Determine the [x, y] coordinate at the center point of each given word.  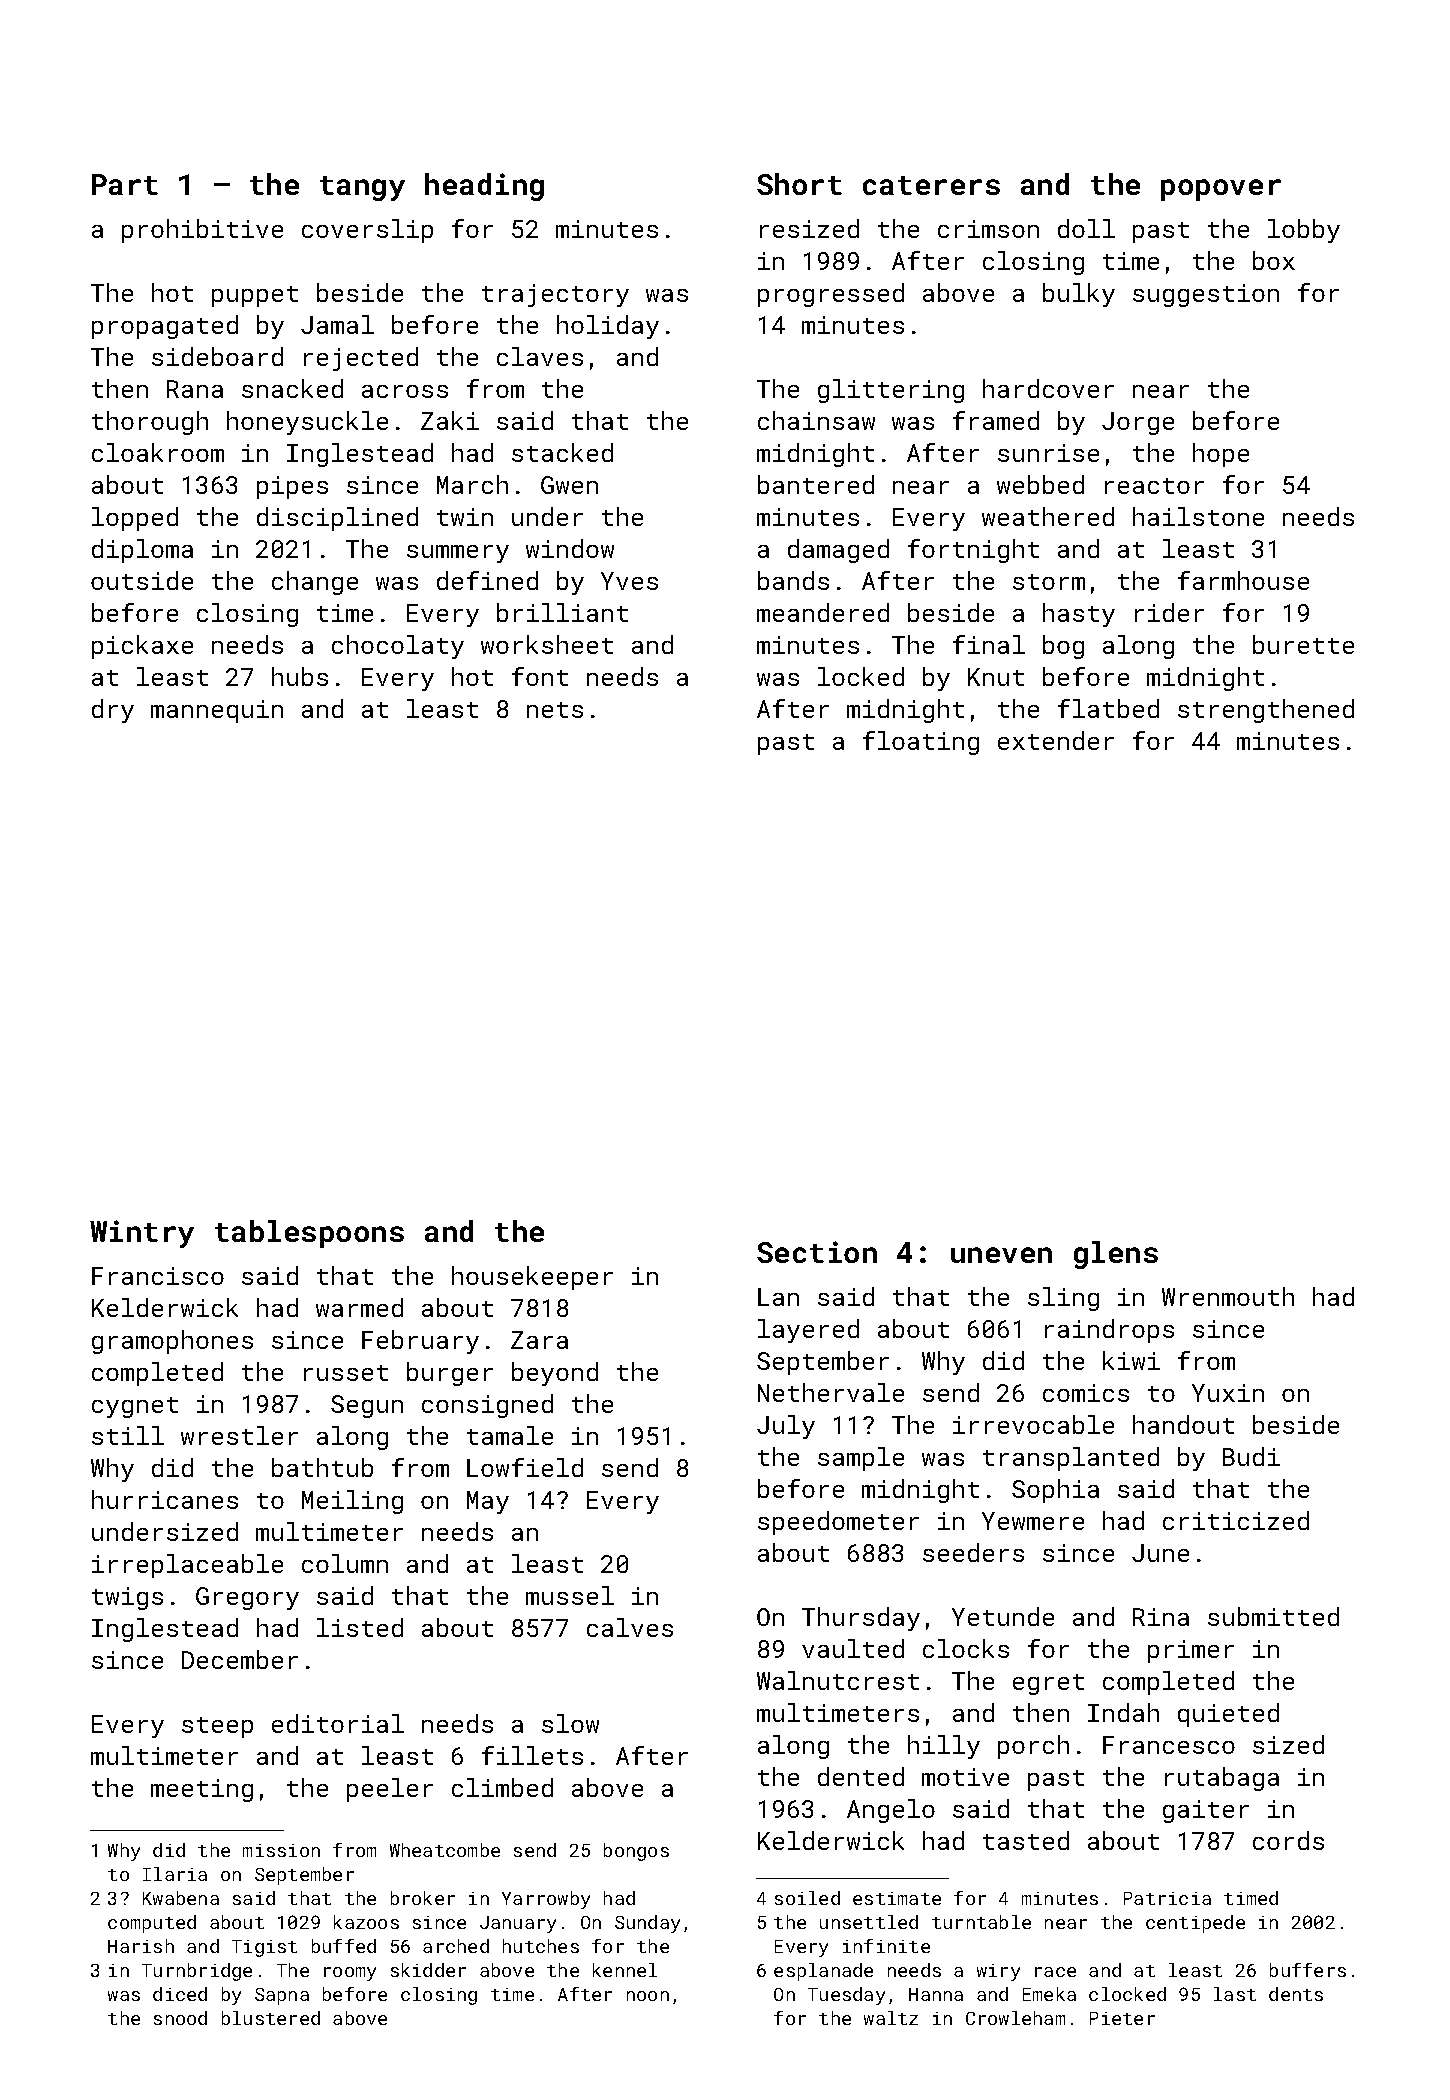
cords [1288, 1840]
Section [817, 1252]
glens [1116, 1255]
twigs [127, 1598]
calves [630, 1627]
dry [113, 711]
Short [799, 184]
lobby [1304, 231]
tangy [362, 188]
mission [281, 1850]
